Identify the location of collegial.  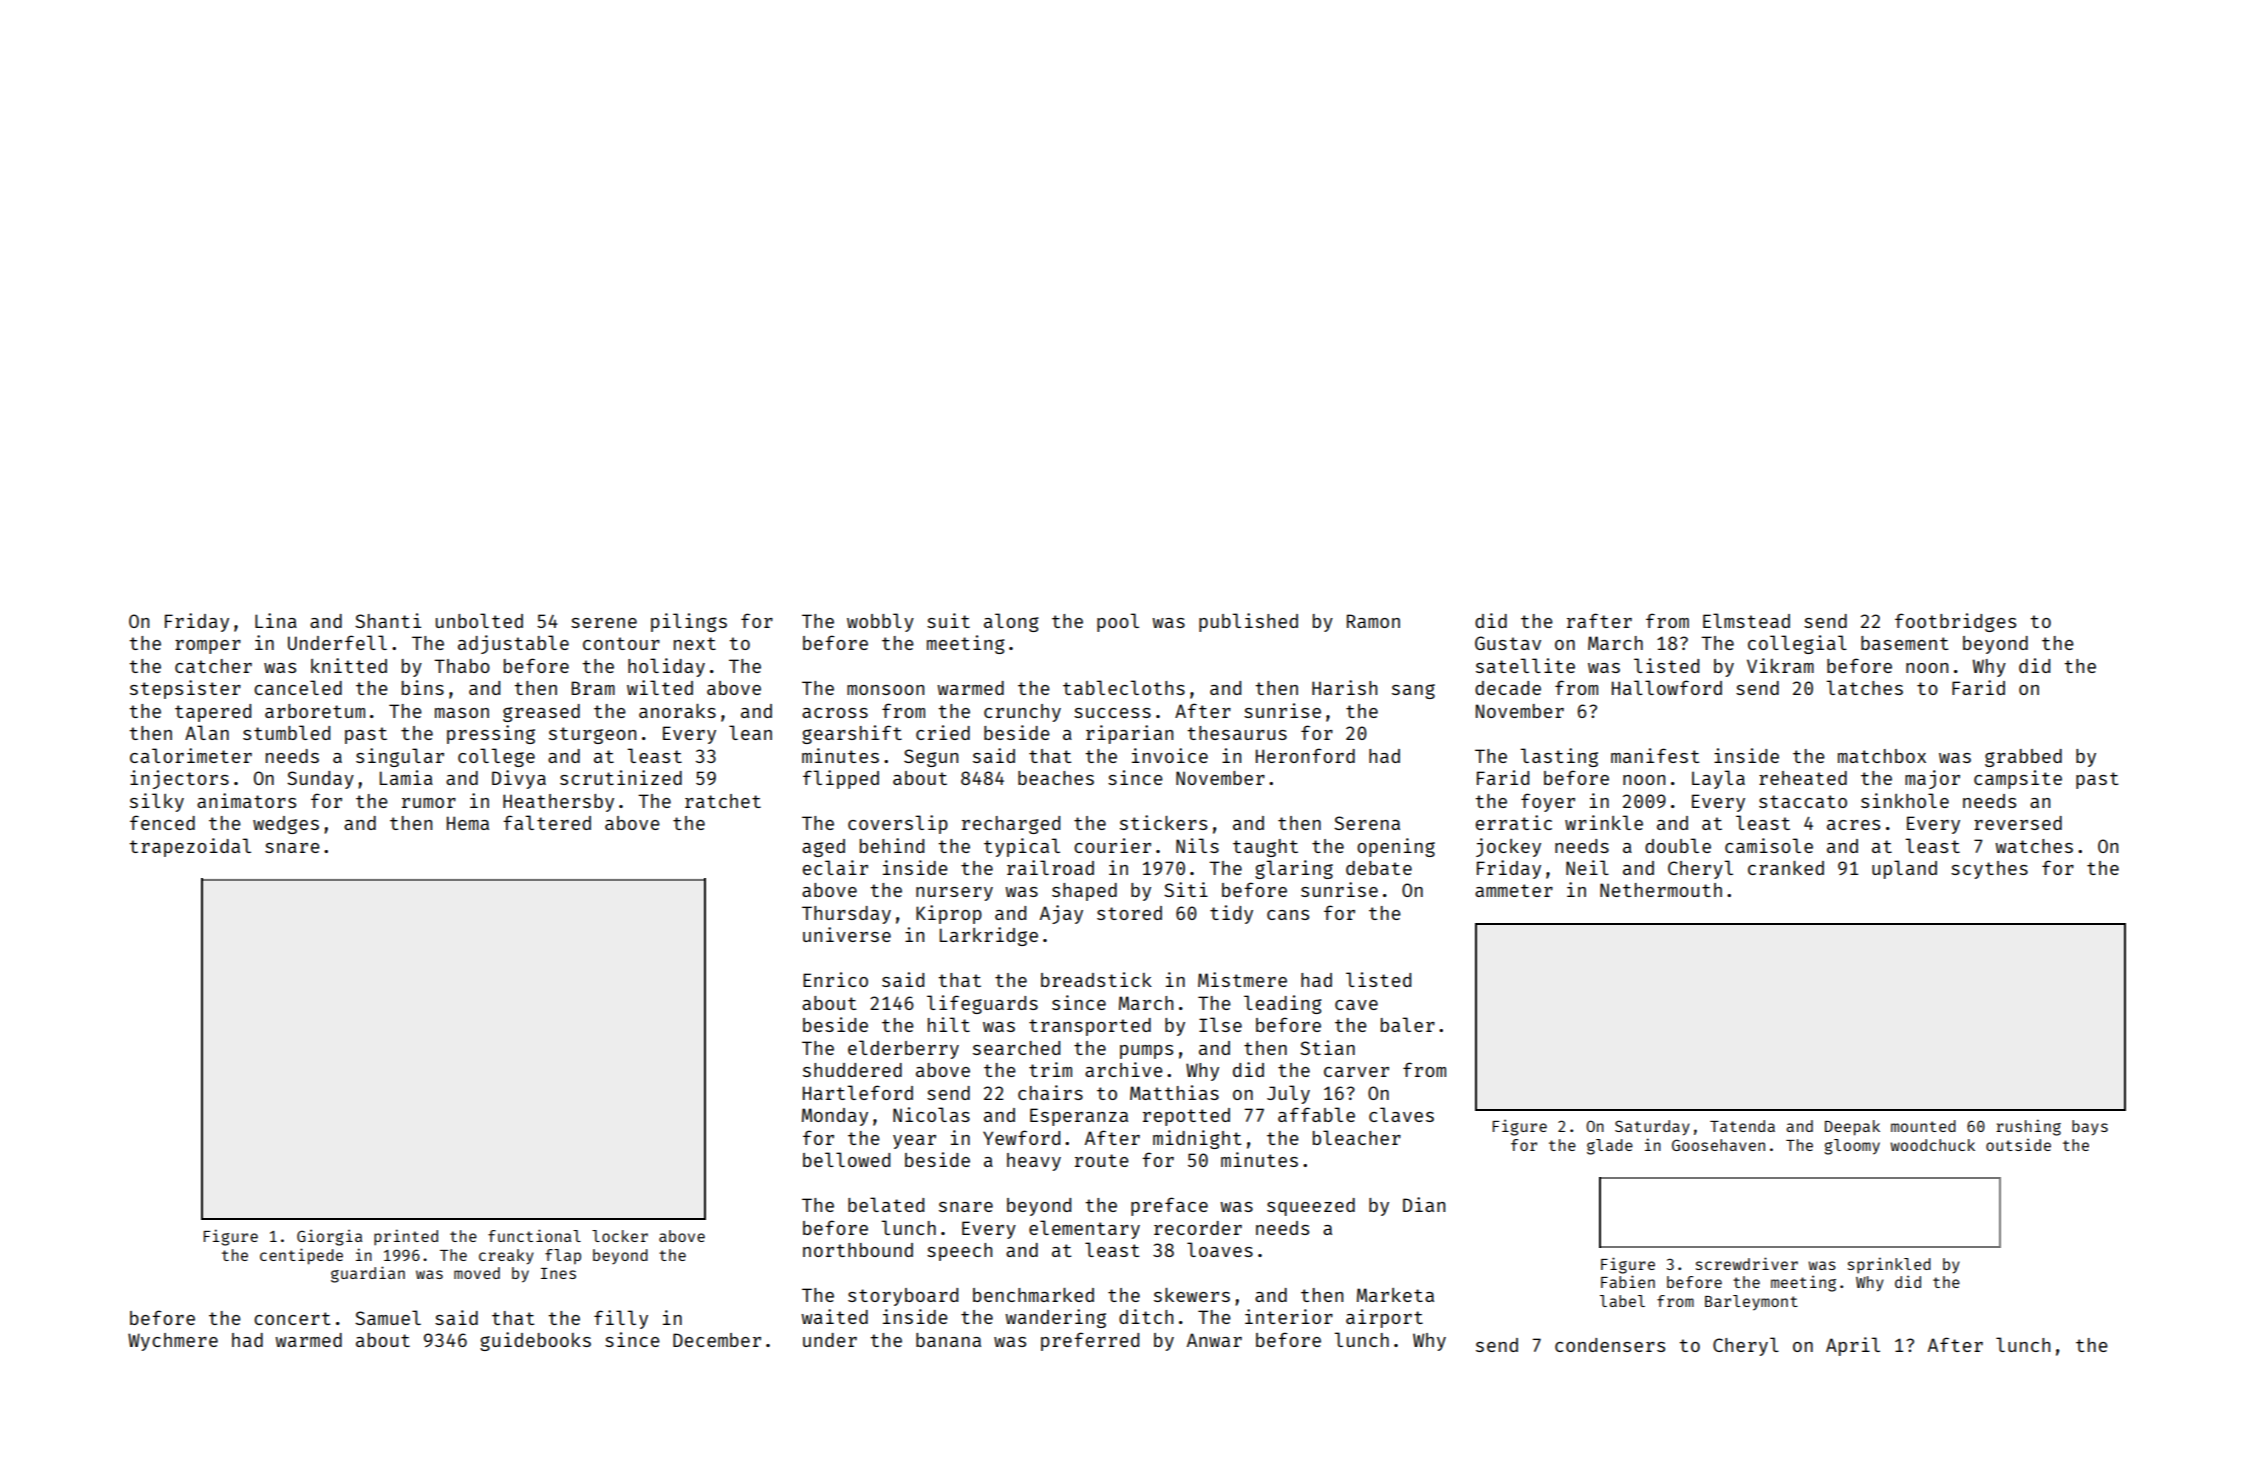
(1797, 644).
